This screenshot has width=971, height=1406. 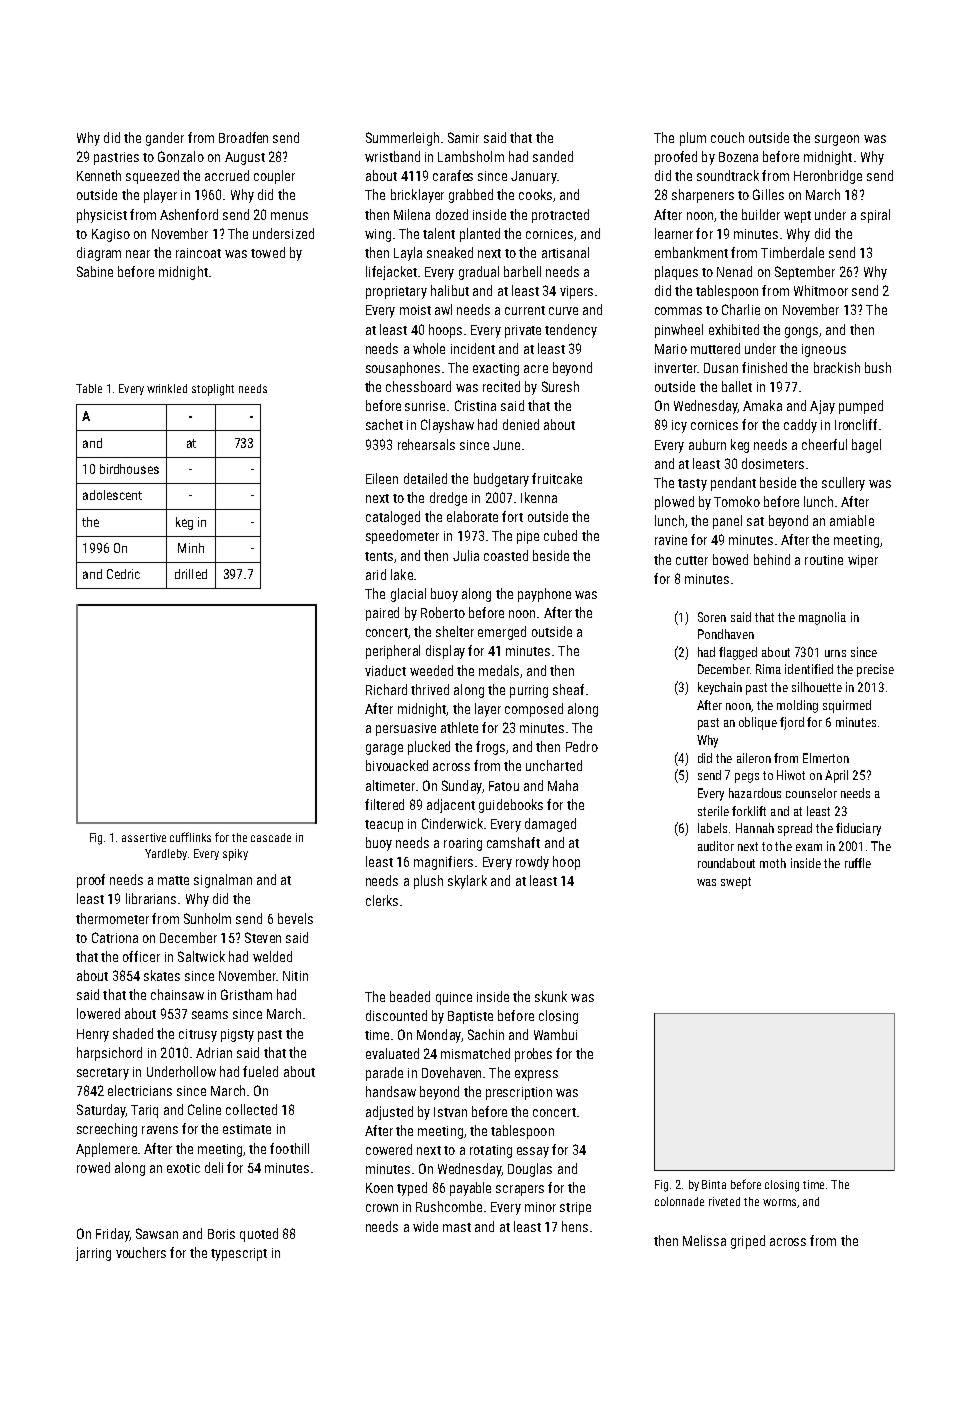 What do you see at coordinates (691, 252) in the screenshot?
I see `embankment` at bounding box center [691, 252].
